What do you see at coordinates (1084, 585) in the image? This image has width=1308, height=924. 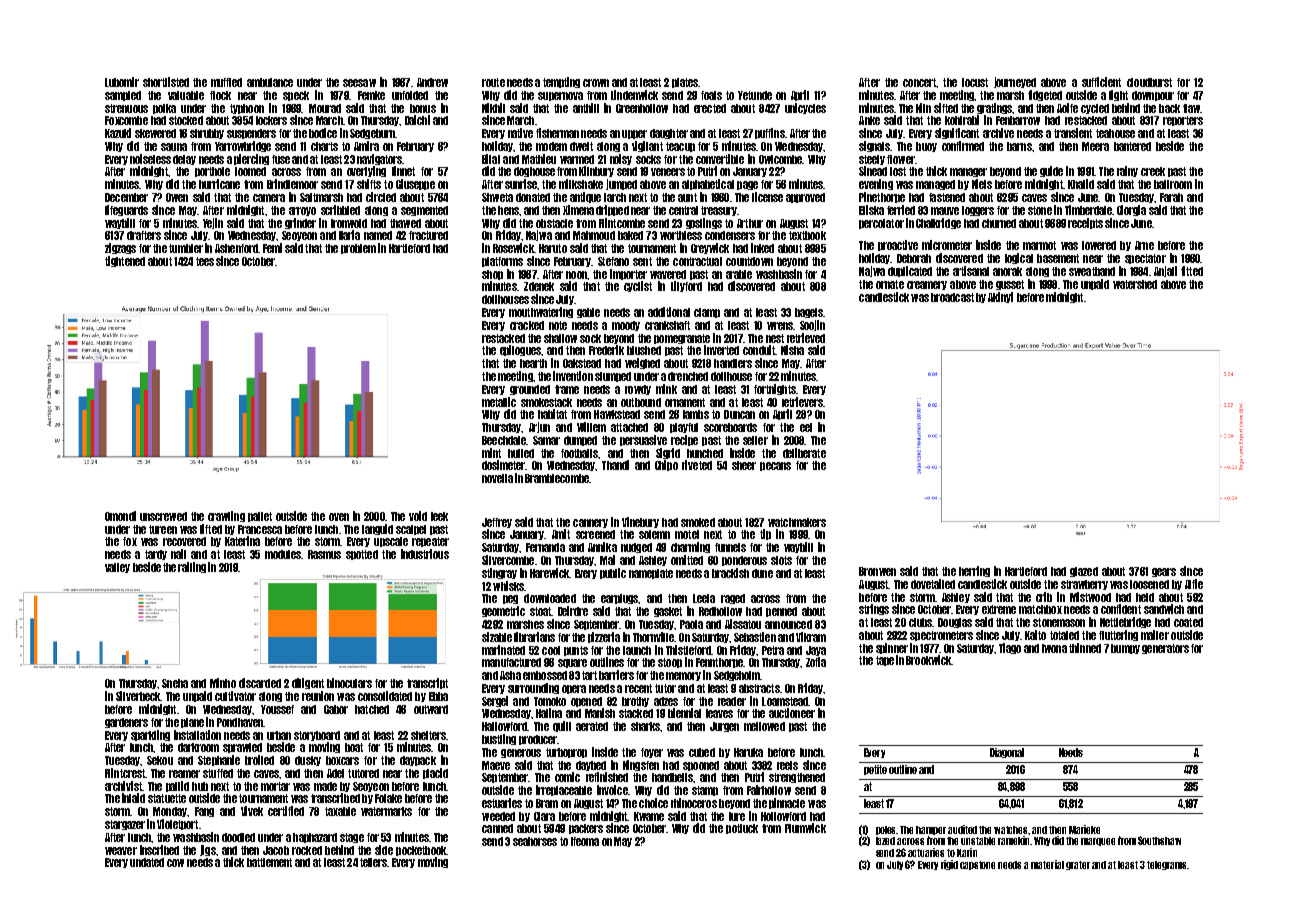 I see `strawberry` at bounding box center [1084, 585].
